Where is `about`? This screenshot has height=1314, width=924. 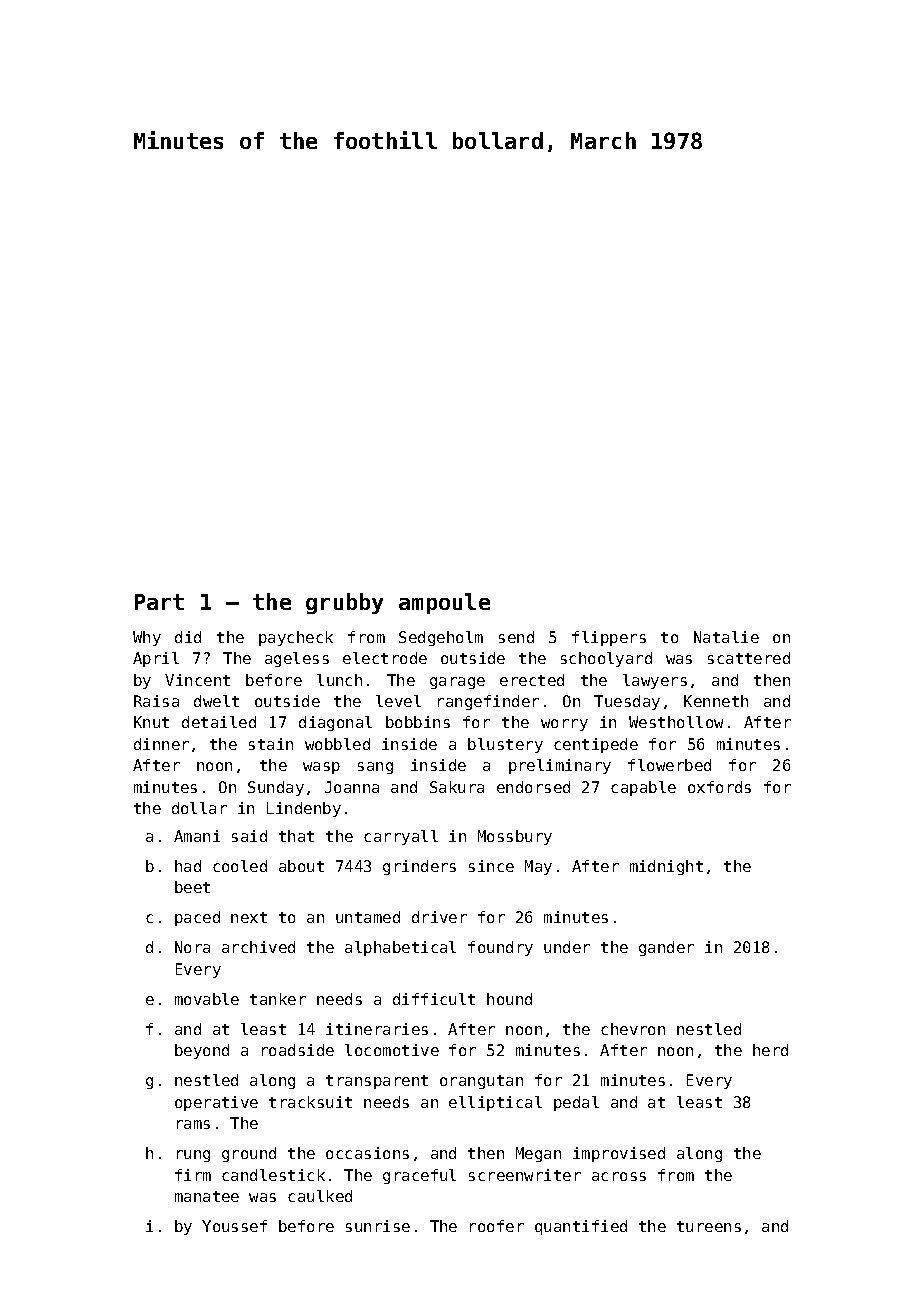 about is located at coordinates (301, 866).
